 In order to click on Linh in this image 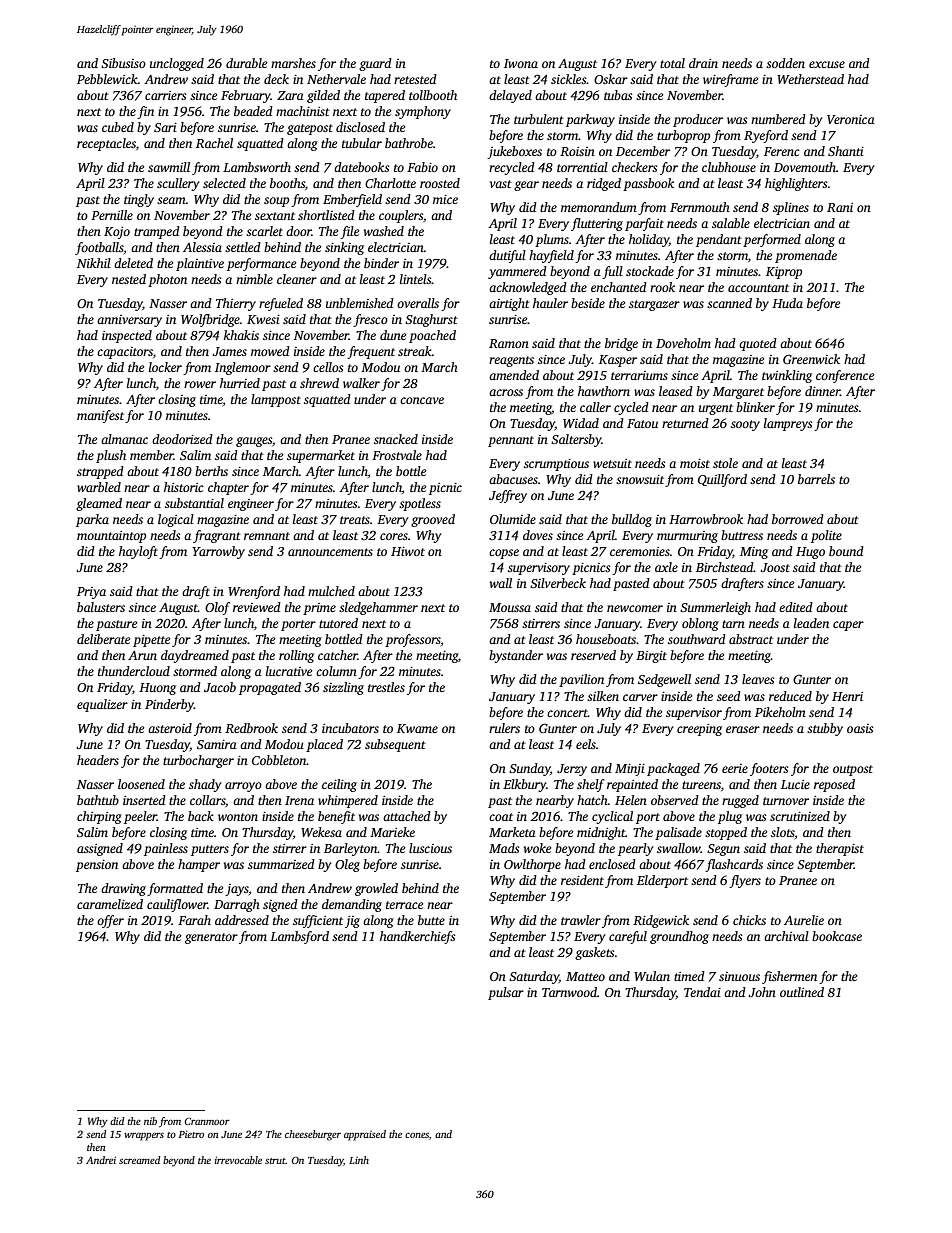, I will do `click(359, 1160)`.
